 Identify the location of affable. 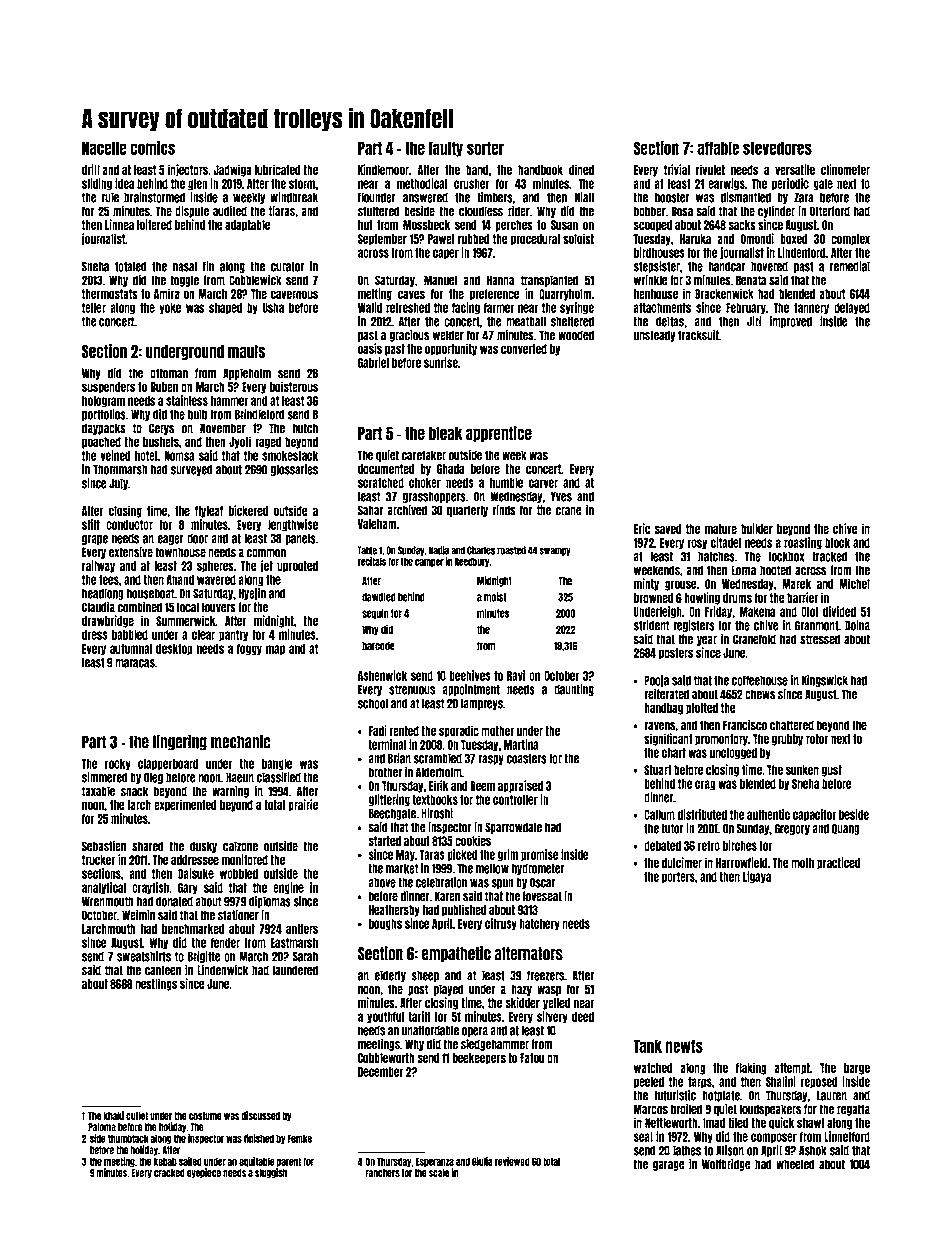
(718, 148).
